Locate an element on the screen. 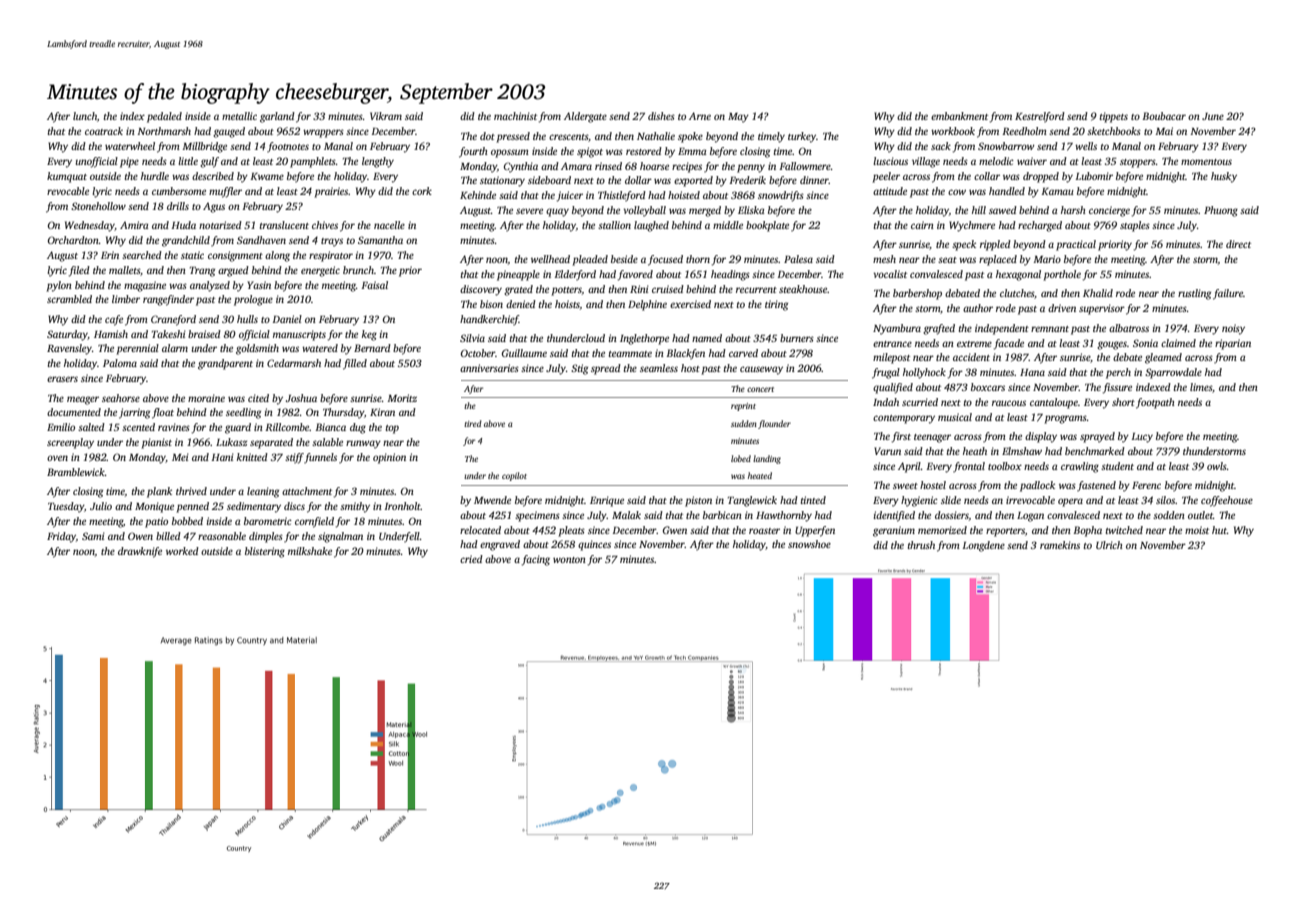 Image resolution: width=1308 pixels, height=924 pixels. limes is located at coordinates (1201, 387).
